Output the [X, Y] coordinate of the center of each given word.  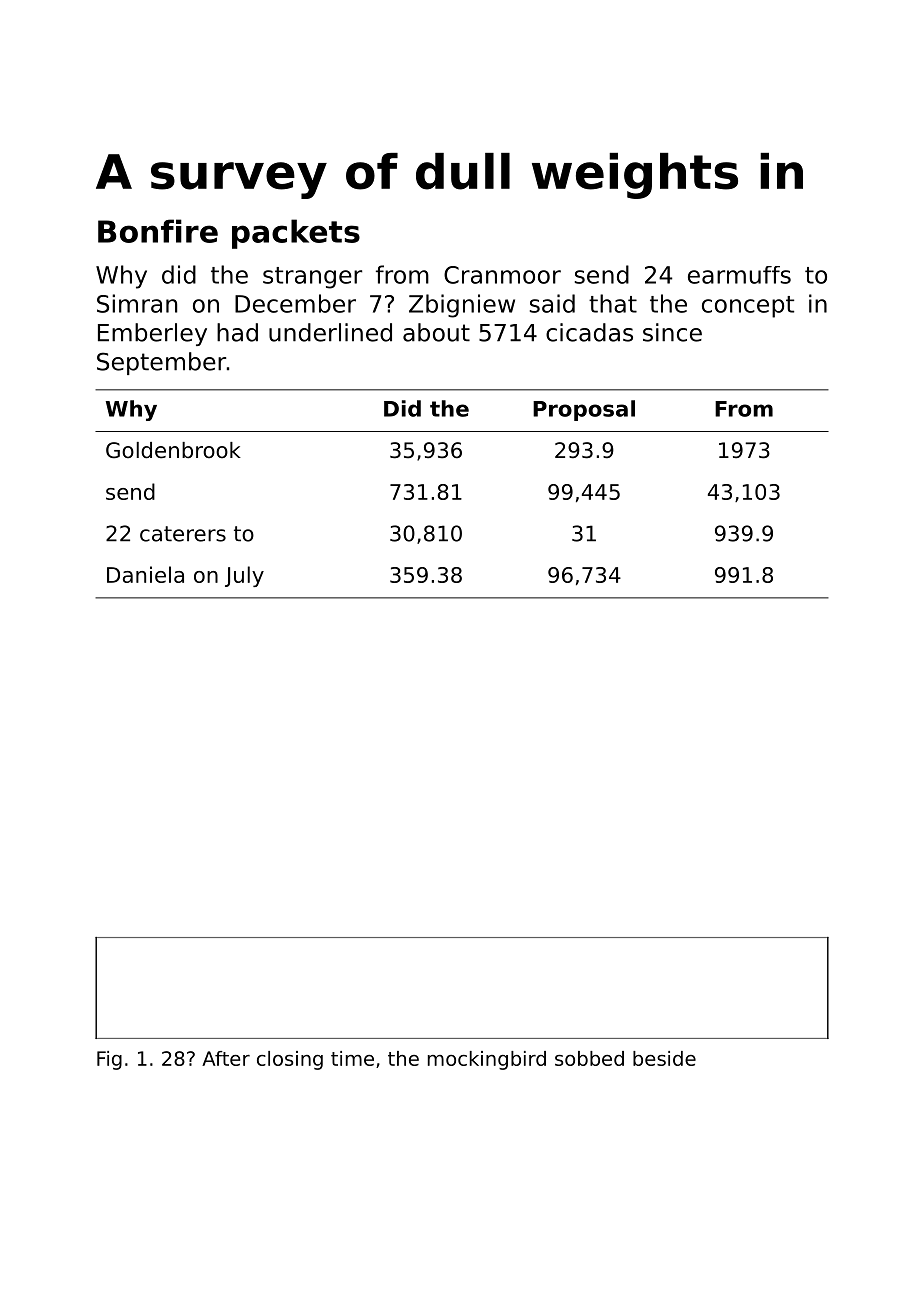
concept [748, 307]
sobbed [589, 1058]
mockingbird [487, 1060]
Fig [109, 1060]
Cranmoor [502, 275]
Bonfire [158, 231]
